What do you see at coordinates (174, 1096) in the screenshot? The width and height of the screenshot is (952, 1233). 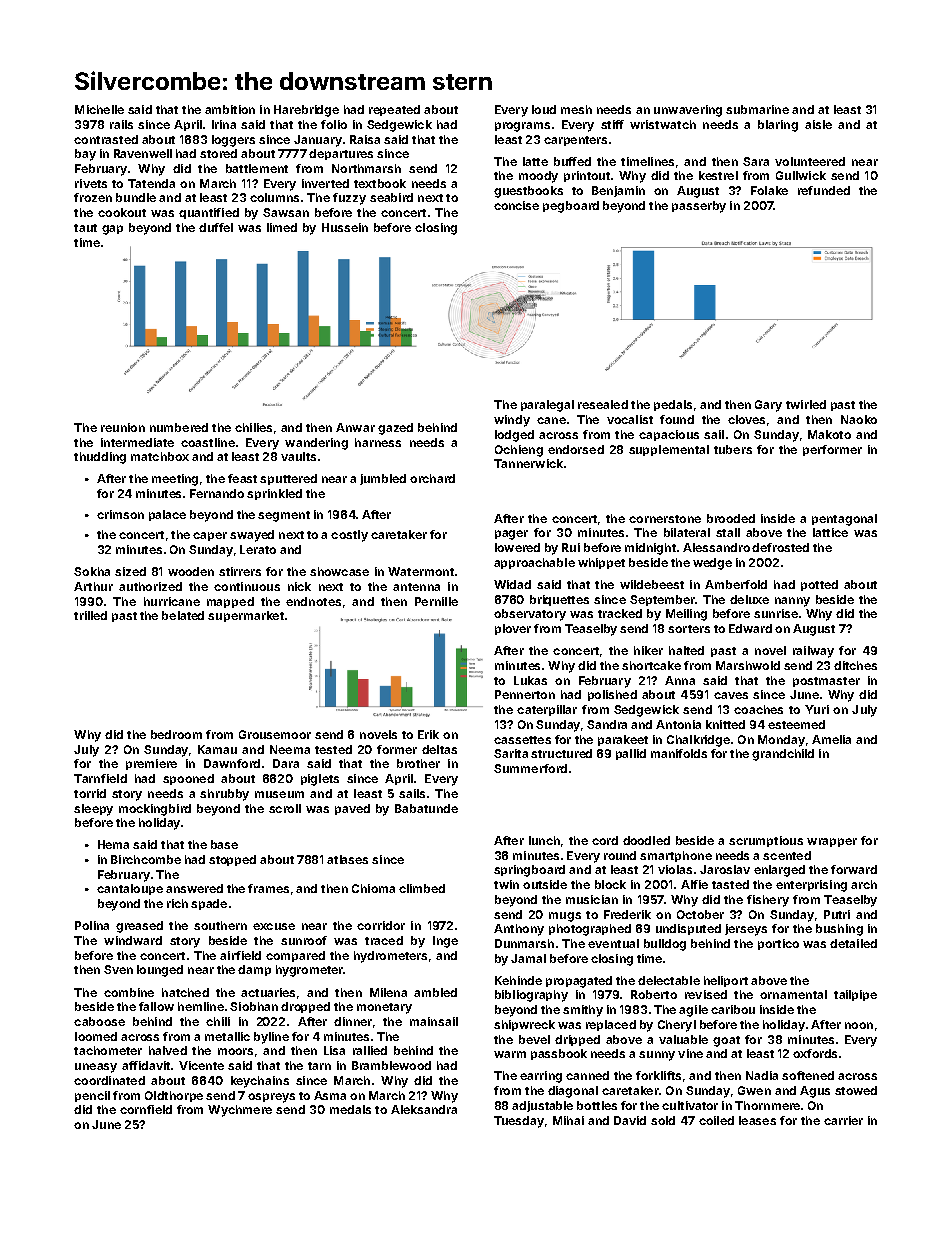 I see `Oldthorpe` at bounding box center [174, 1096].
